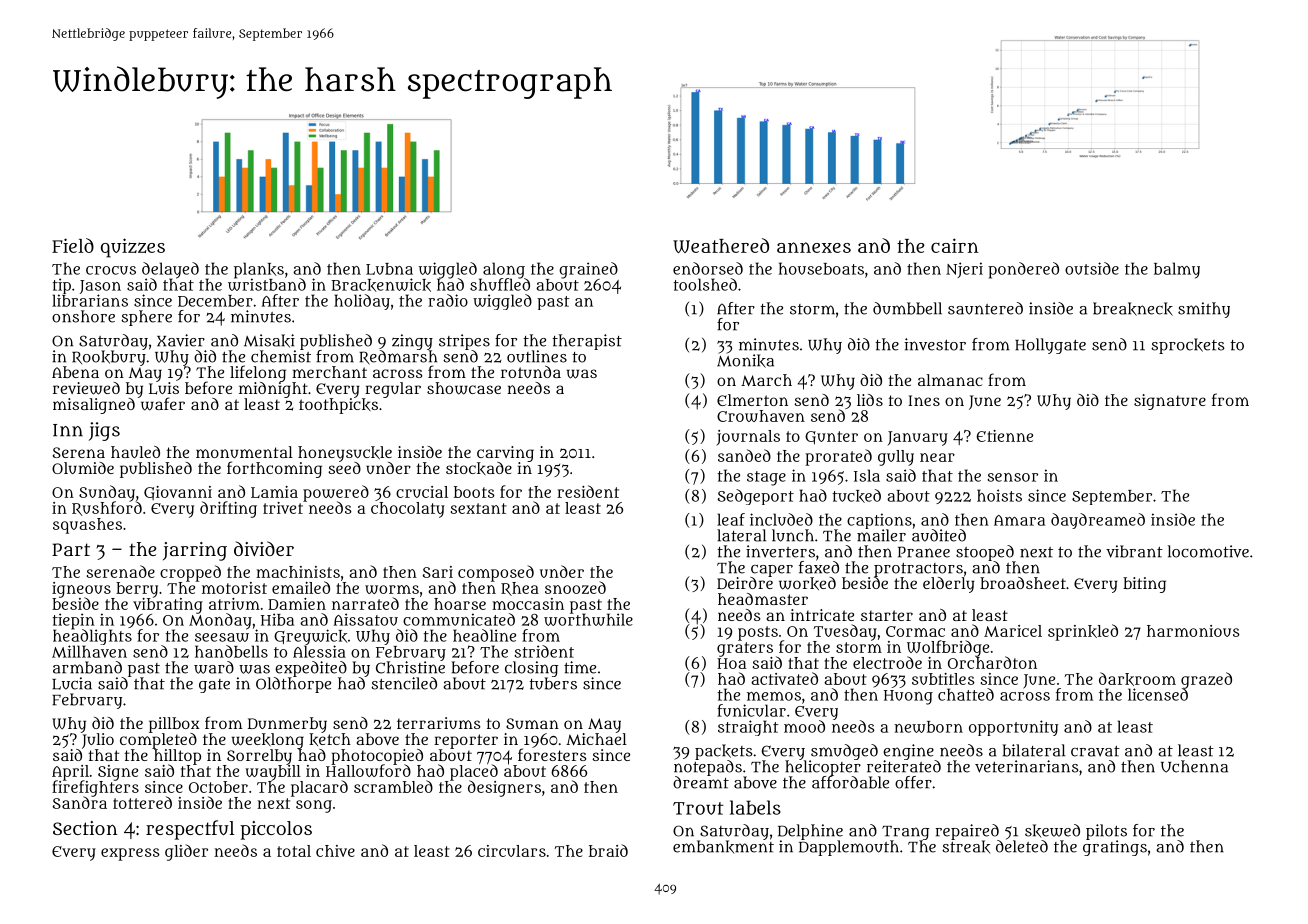 This image has width=1308, height=924. What do you see at coordinates (362, 302) in the image?
I see `holiday` at bounding box center [362, 302].
